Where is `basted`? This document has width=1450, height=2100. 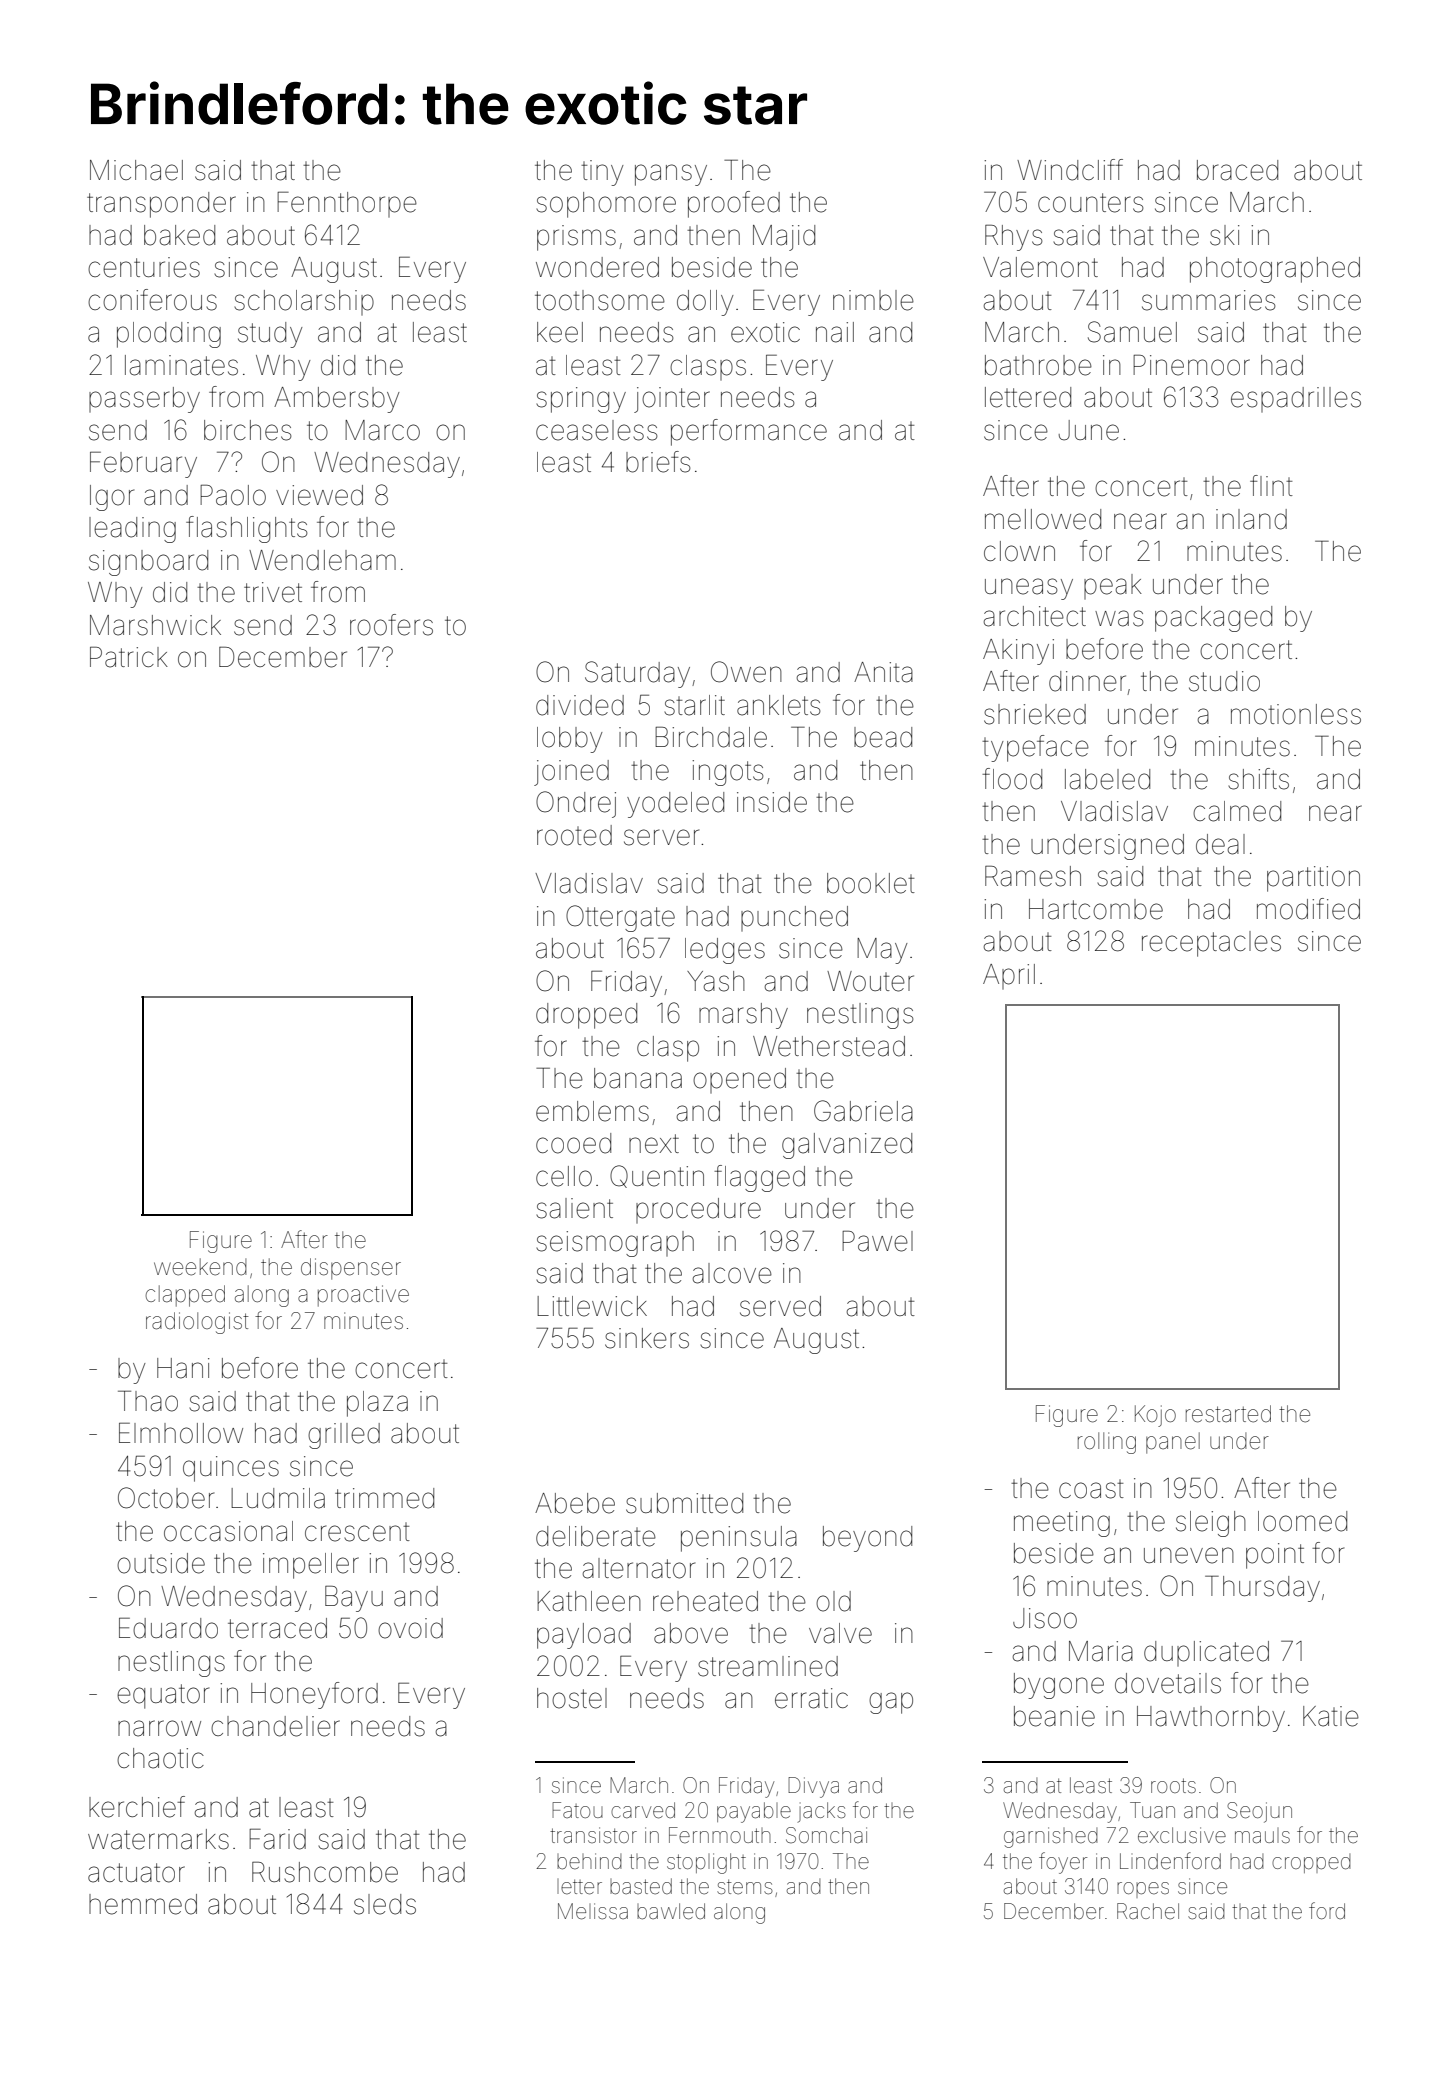
basted is located at coordinates (641, 1886).
